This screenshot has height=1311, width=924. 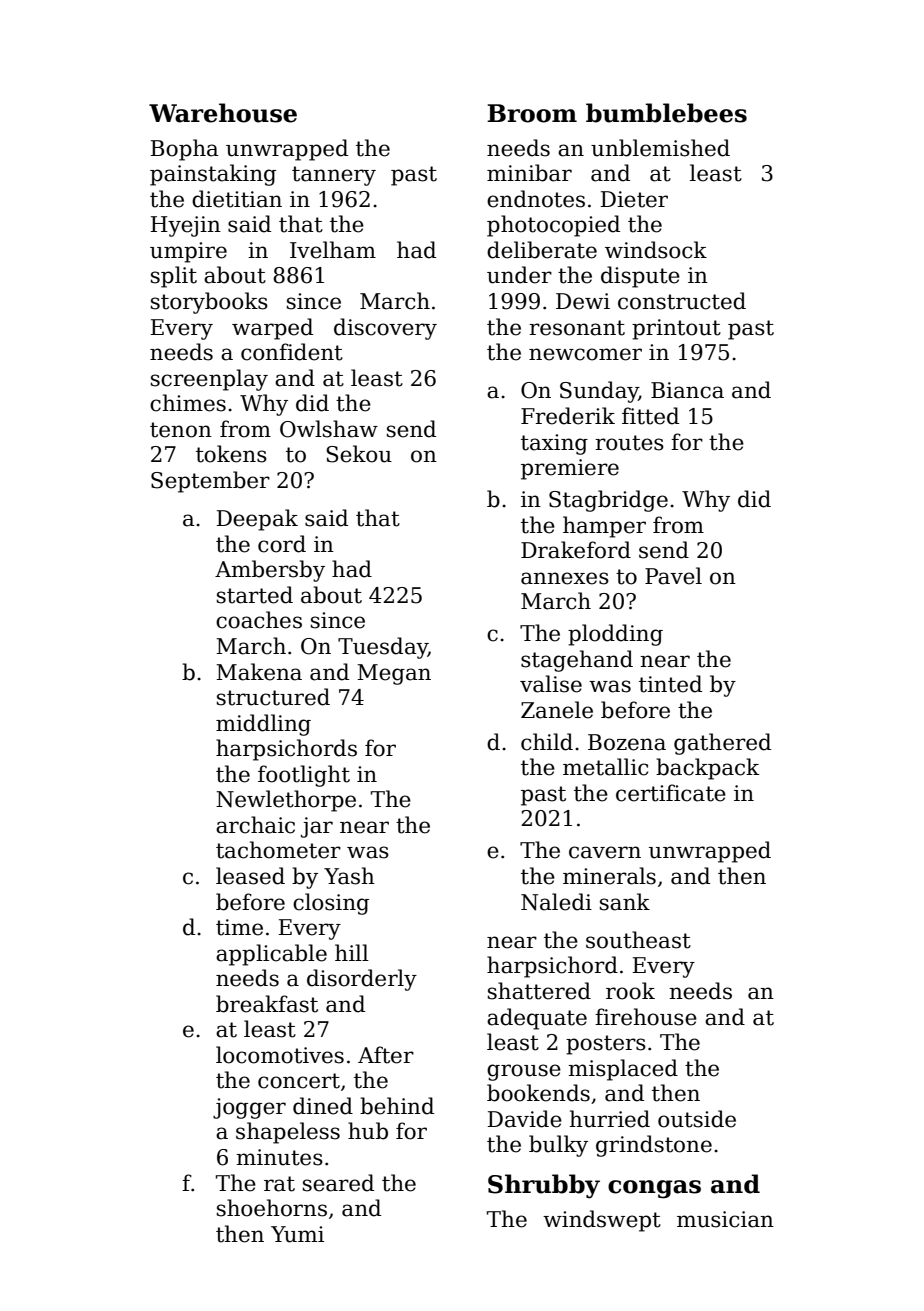 I want to click on Broom, so click(x=532, y=113).
